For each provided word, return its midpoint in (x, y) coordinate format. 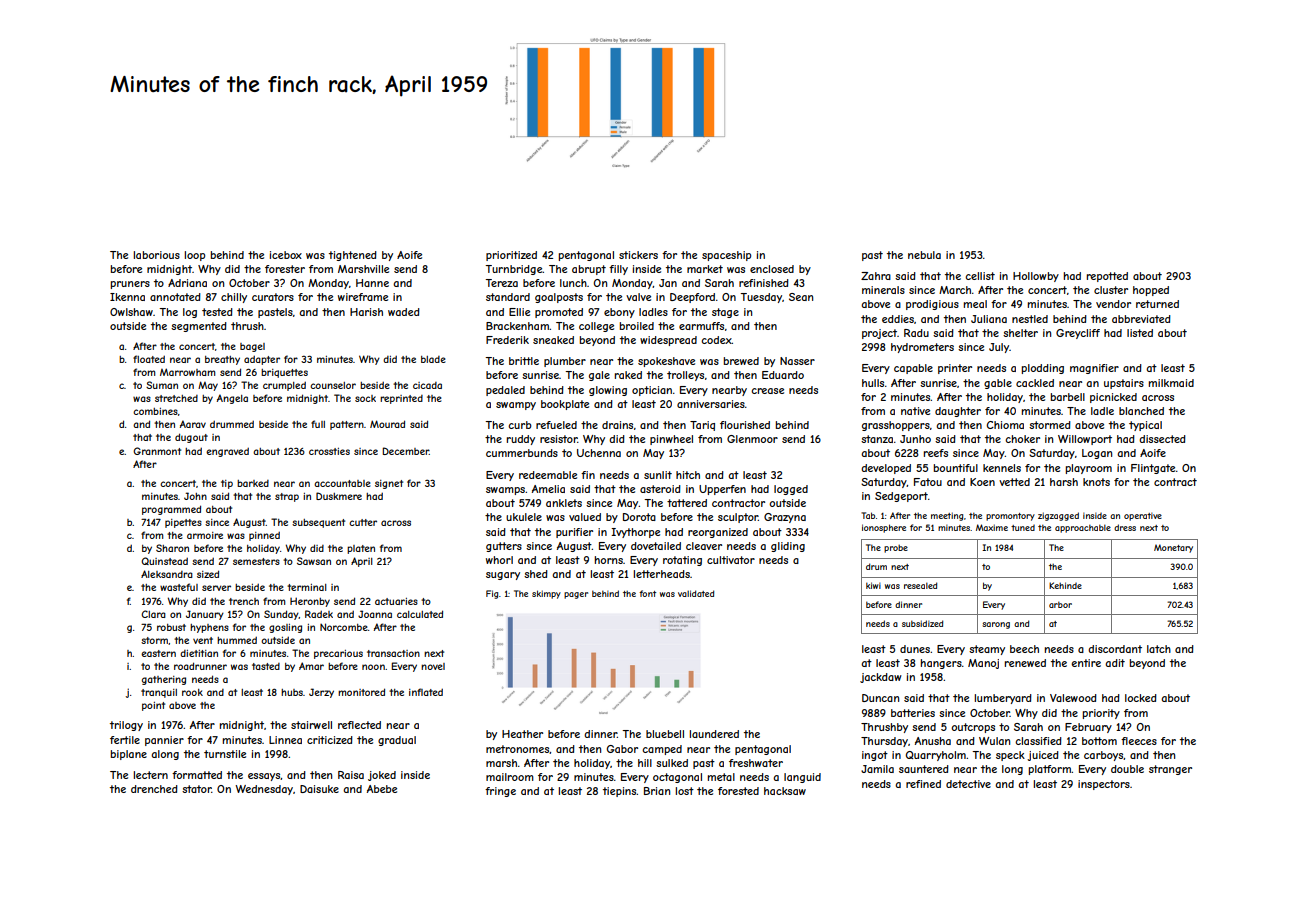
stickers (638, 255)
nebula (924, 255)
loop (195, 256)
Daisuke (319, 789)
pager (576, 595)
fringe (500, 792)
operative (1143, 517)
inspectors (1104, 785)
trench (244, 601)
